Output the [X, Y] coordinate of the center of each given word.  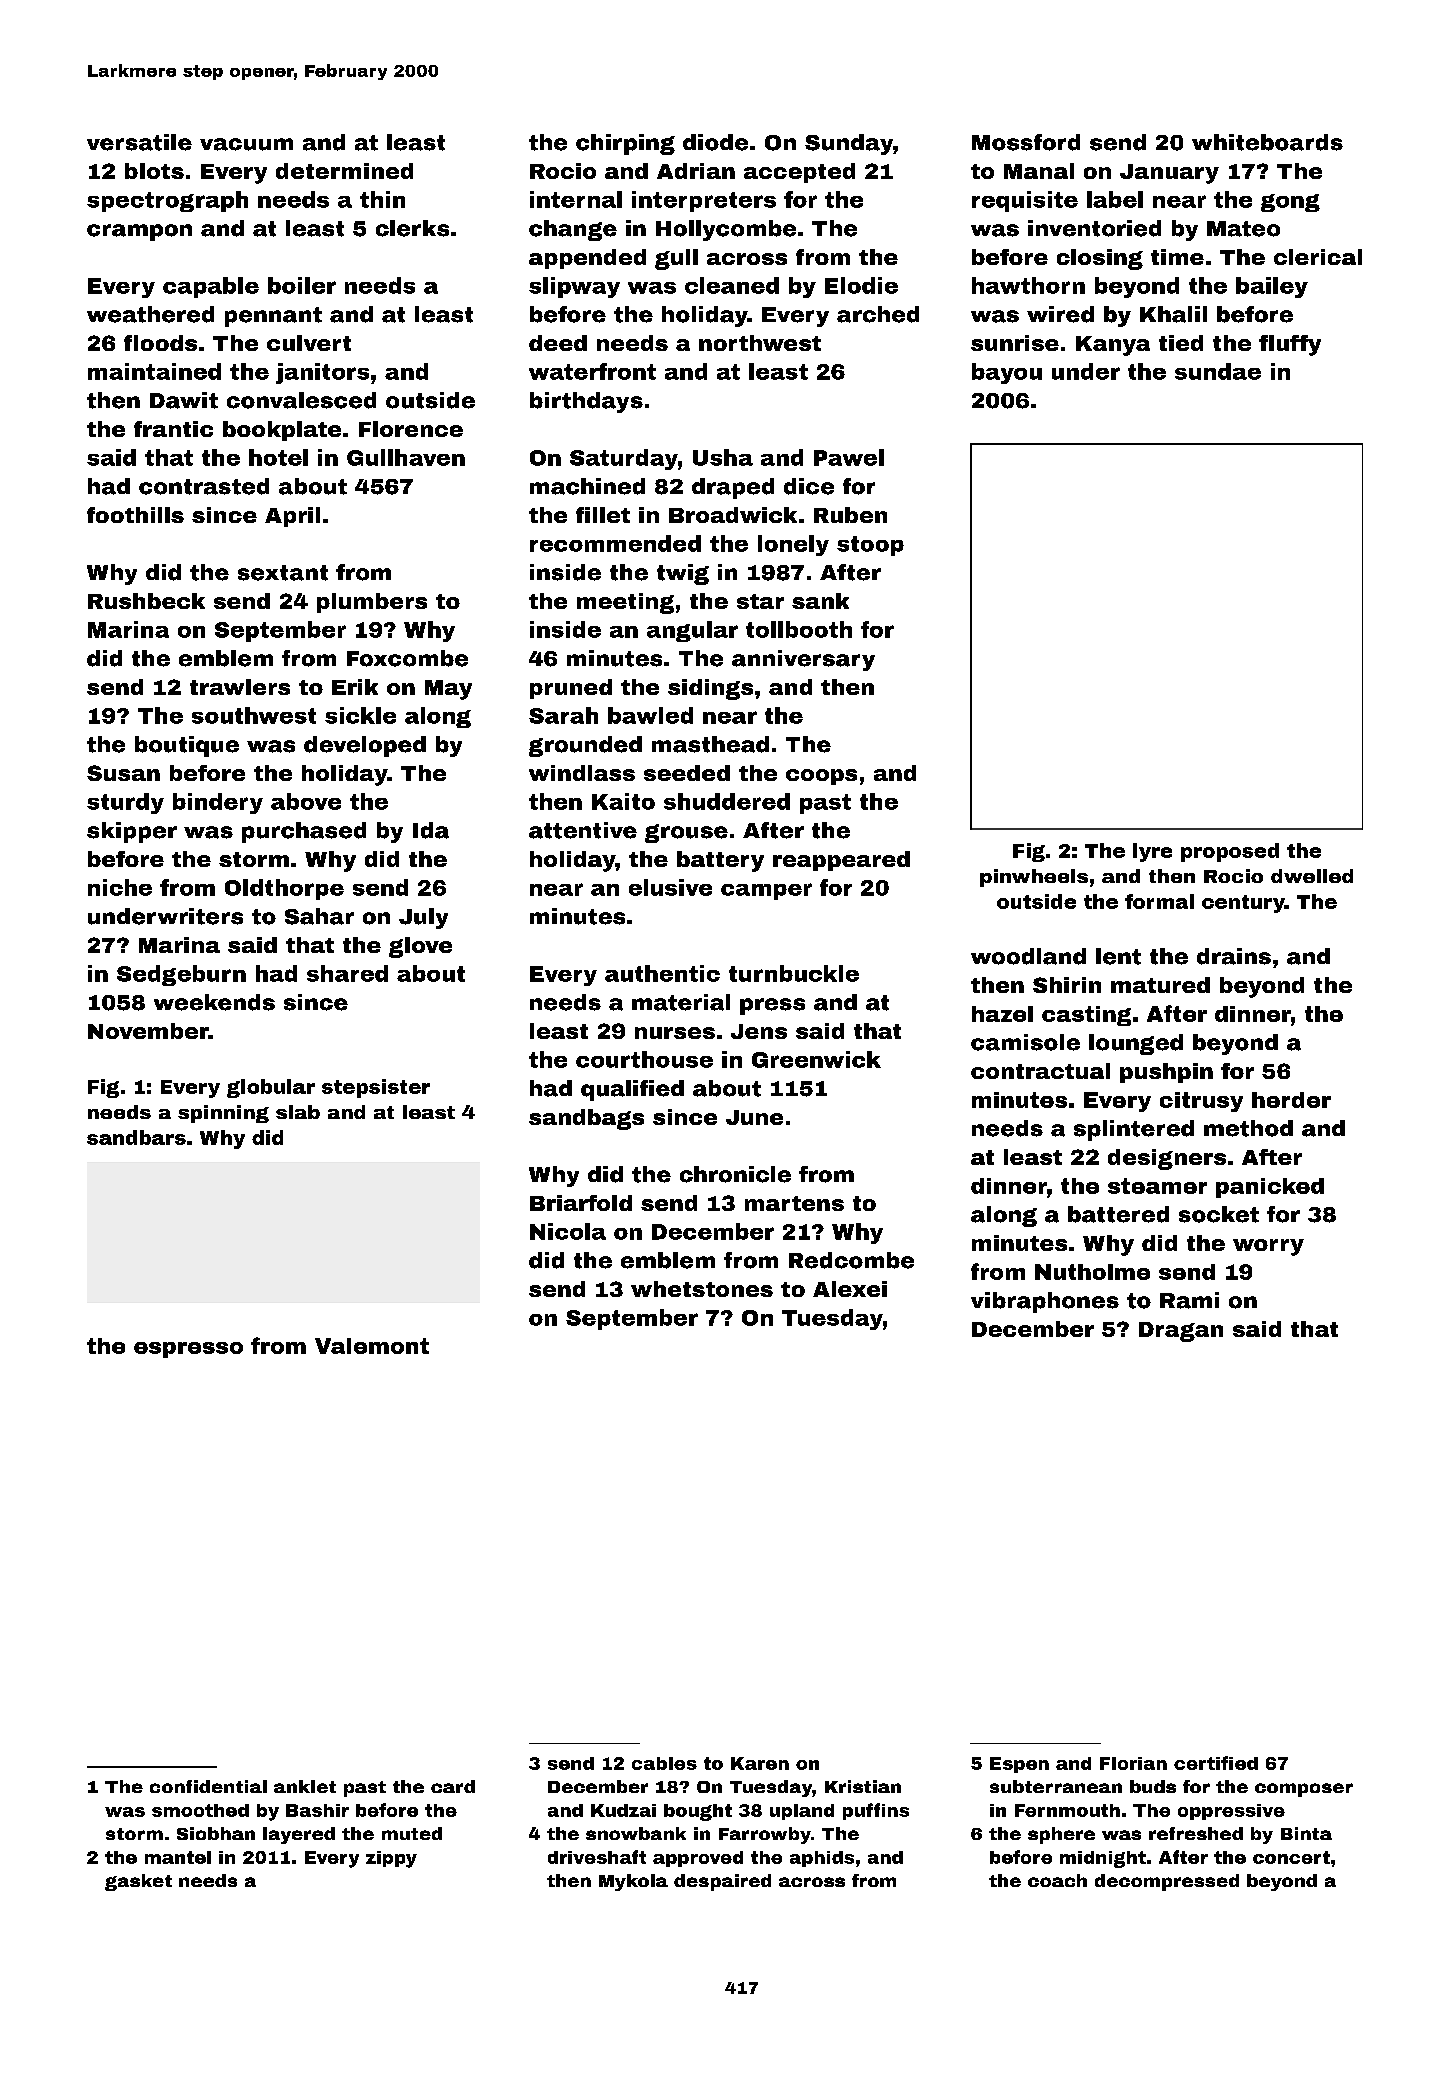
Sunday [849, 144]
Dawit [184, 400]
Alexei [850, 1289]
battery [720, 861]
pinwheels [1034, 878]
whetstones [702, 1289]
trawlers [240, 687]
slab [298, 1112]
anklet [305, 1786]
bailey [1272, 287]
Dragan [1181, 1332]
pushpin [1166, 1073]
